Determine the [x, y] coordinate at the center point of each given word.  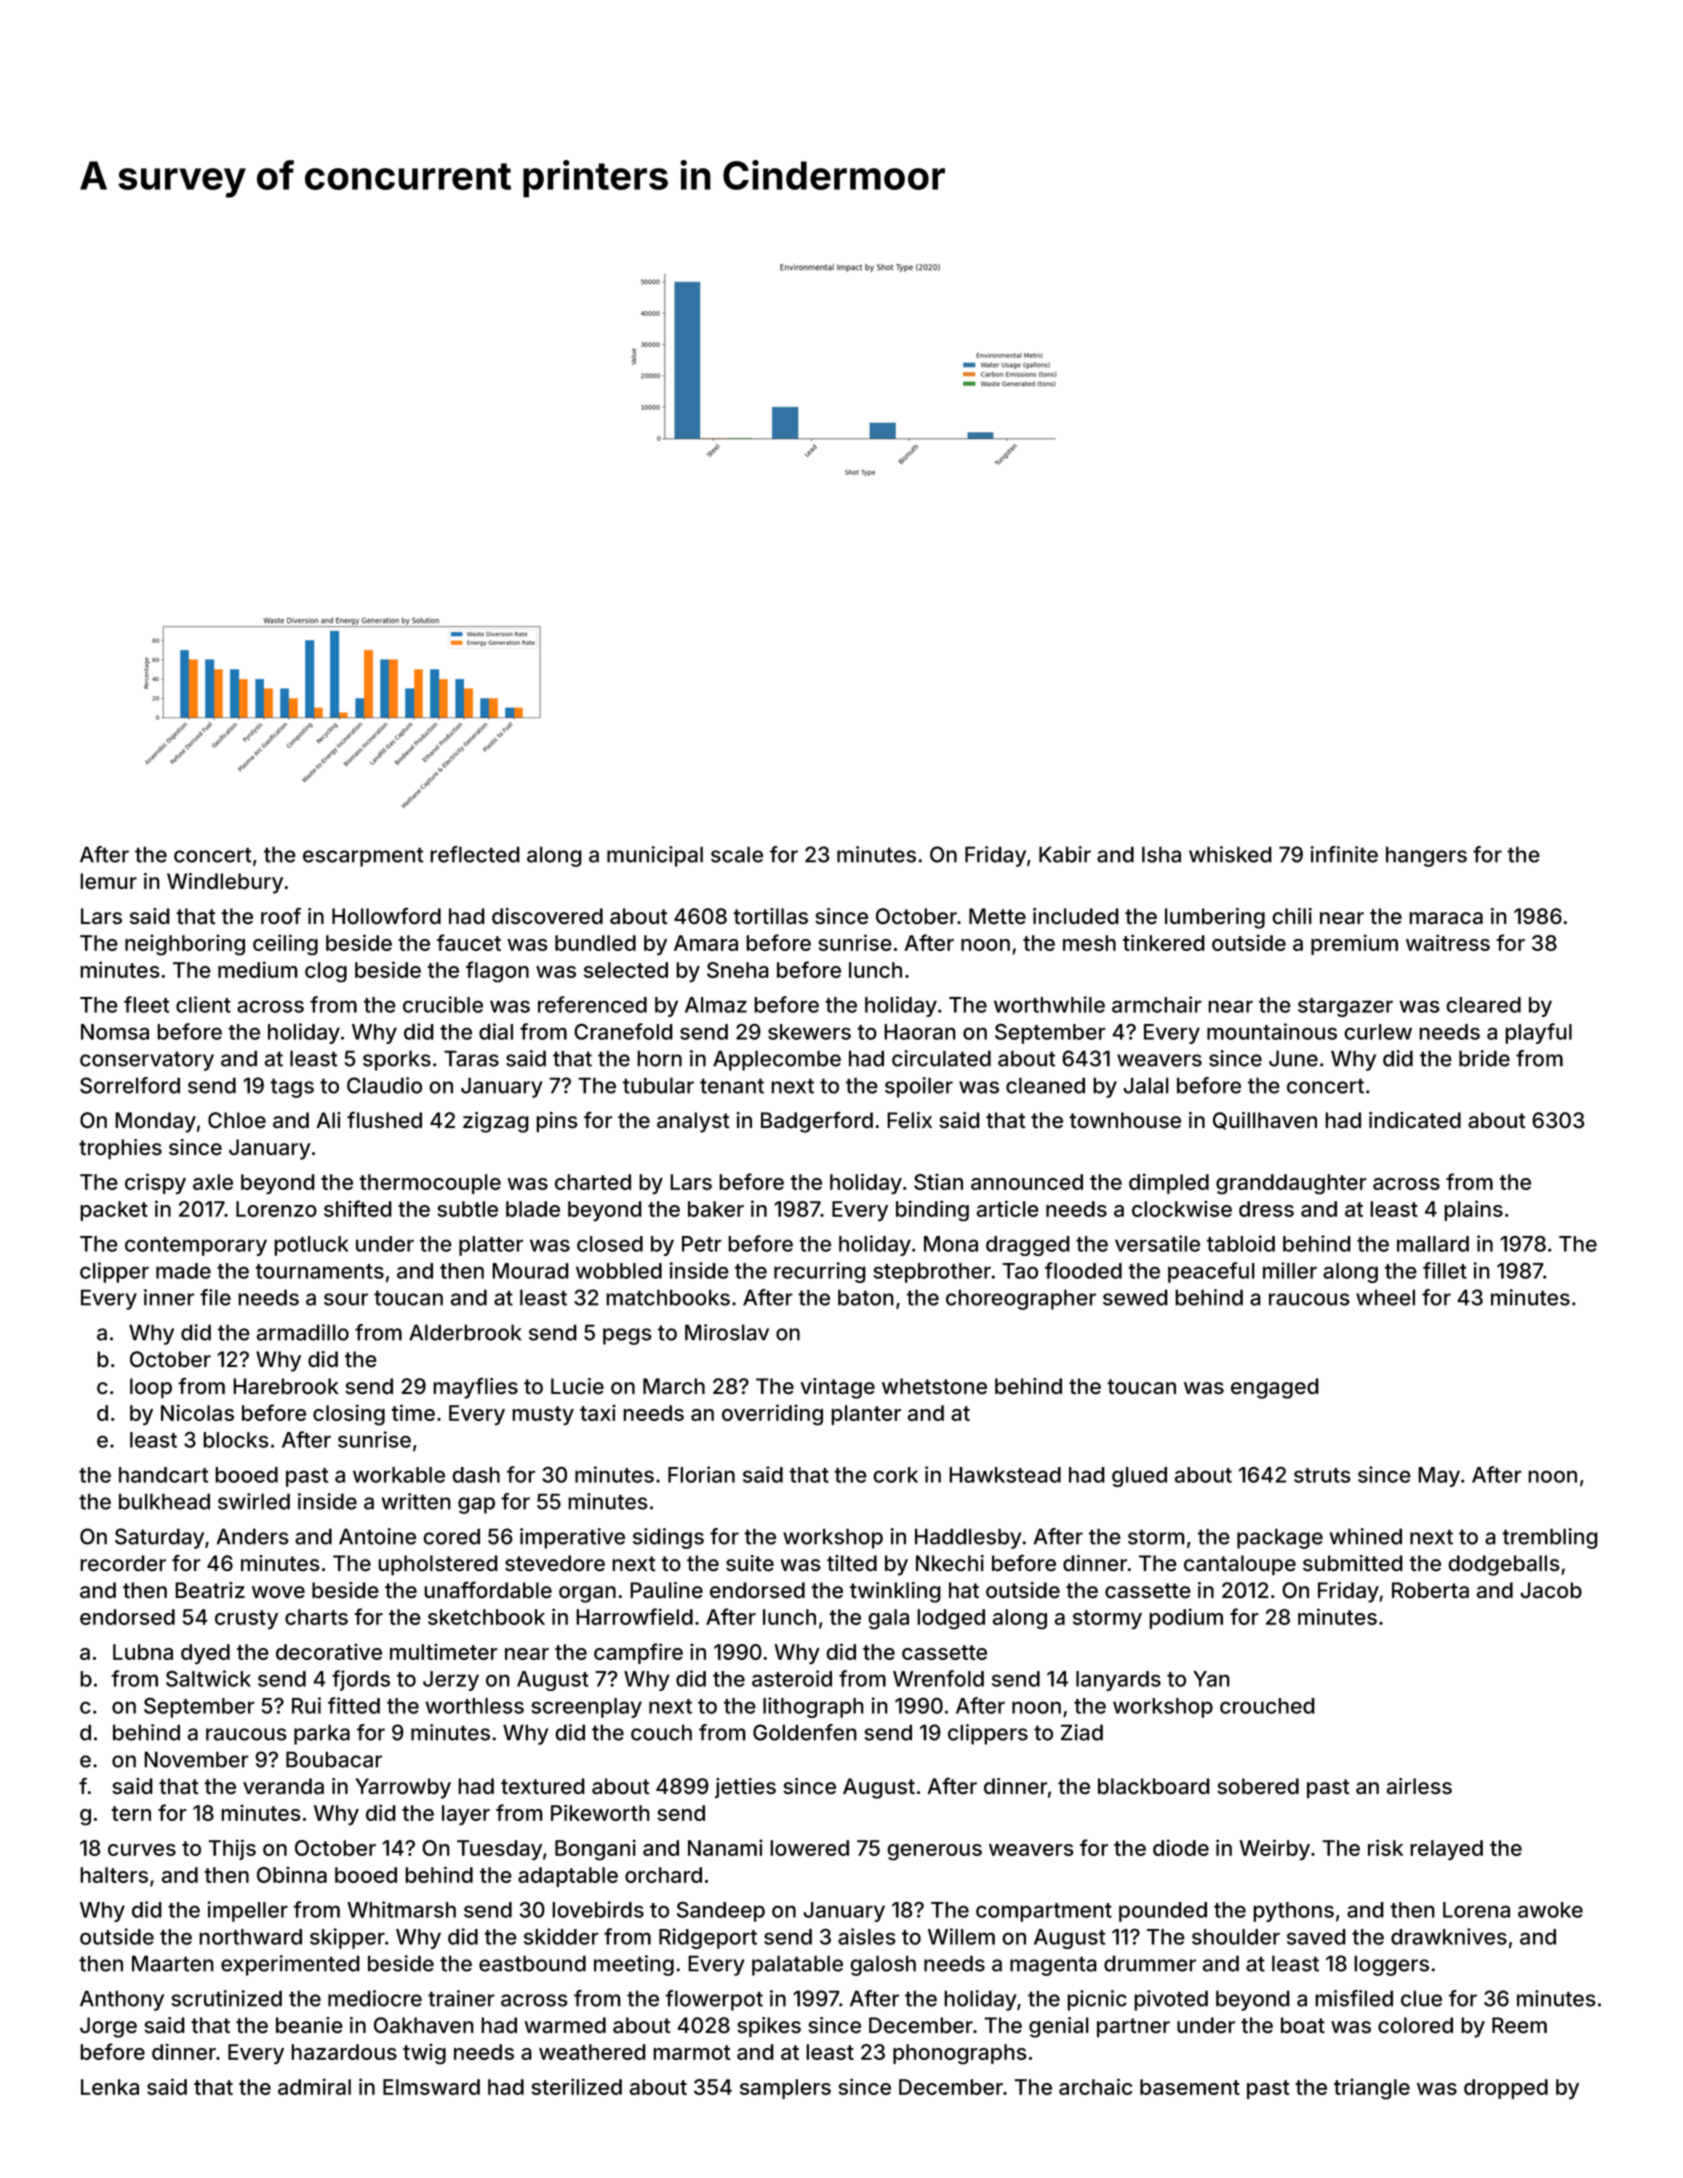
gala [888, 1619]
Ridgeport [708, 1938]
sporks [397, 1060]
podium [1186, 1618]
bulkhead [164, 1501]
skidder [561, 1936]
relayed [1446, 1850]
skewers [809, 1032]
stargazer [1345, 1007]
